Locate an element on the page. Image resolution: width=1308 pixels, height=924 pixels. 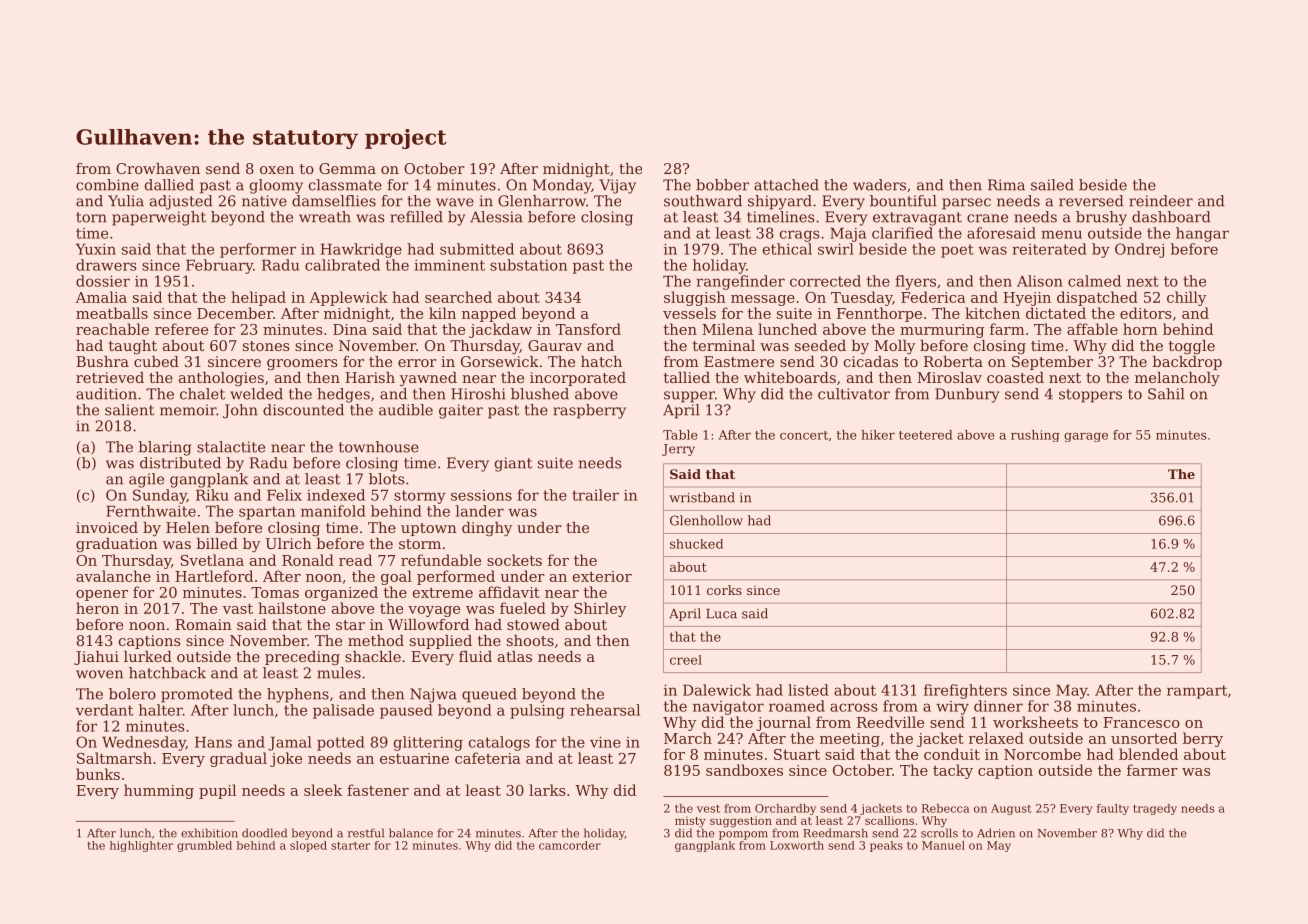
Alessia is located at coordinates (496, 217).
